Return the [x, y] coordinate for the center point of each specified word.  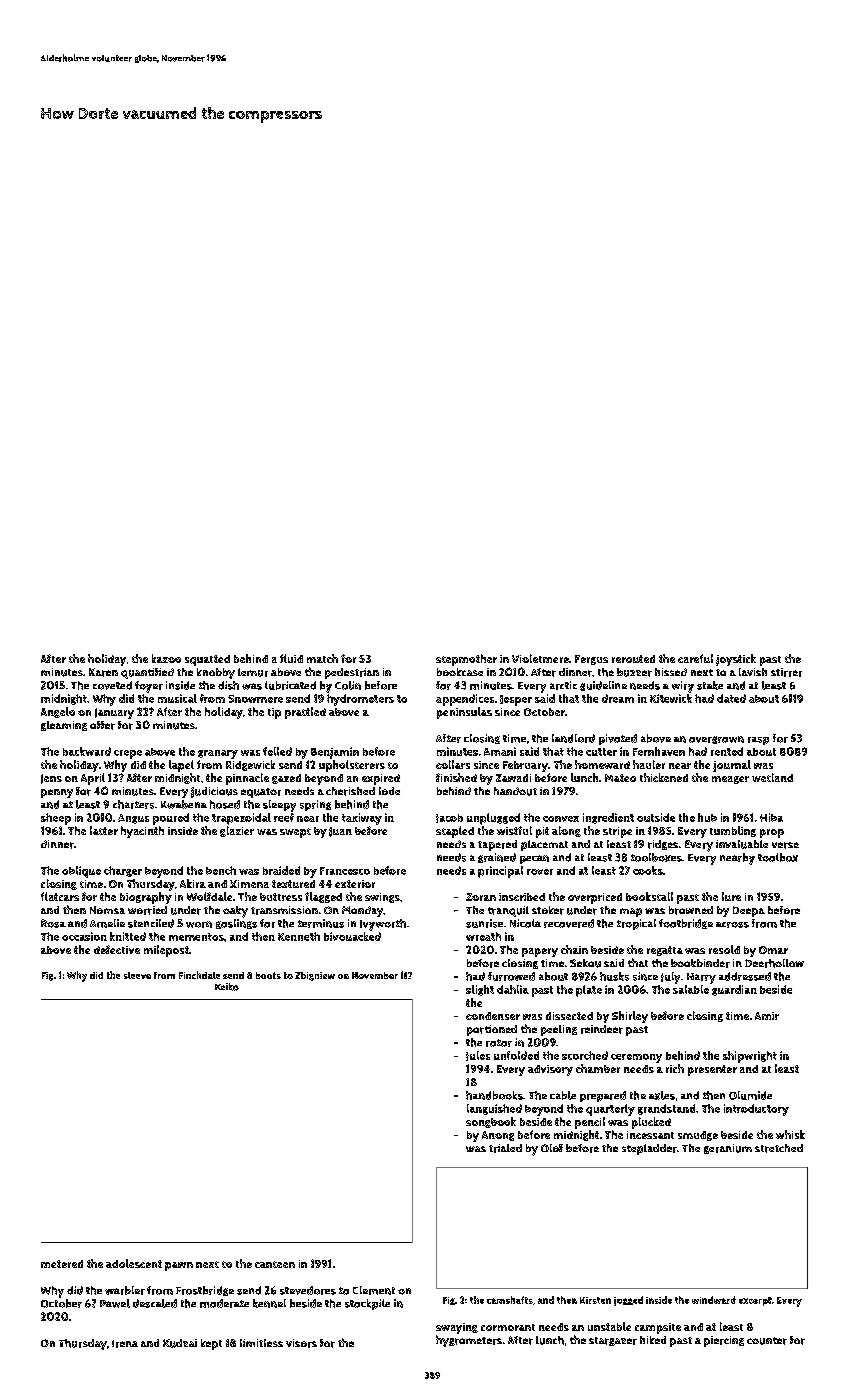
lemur [253, 672]
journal [732, 766]
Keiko [227, 987]
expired [381, 779]
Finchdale [199, 975]
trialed [505, 1148]
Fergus [591, 660]
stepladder [649, 1149]
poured [171, 819]
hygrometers [469, 1341]
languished [494, 1109]
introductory [756, 1110]
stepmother [466, 660]
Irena [125, 1344]
